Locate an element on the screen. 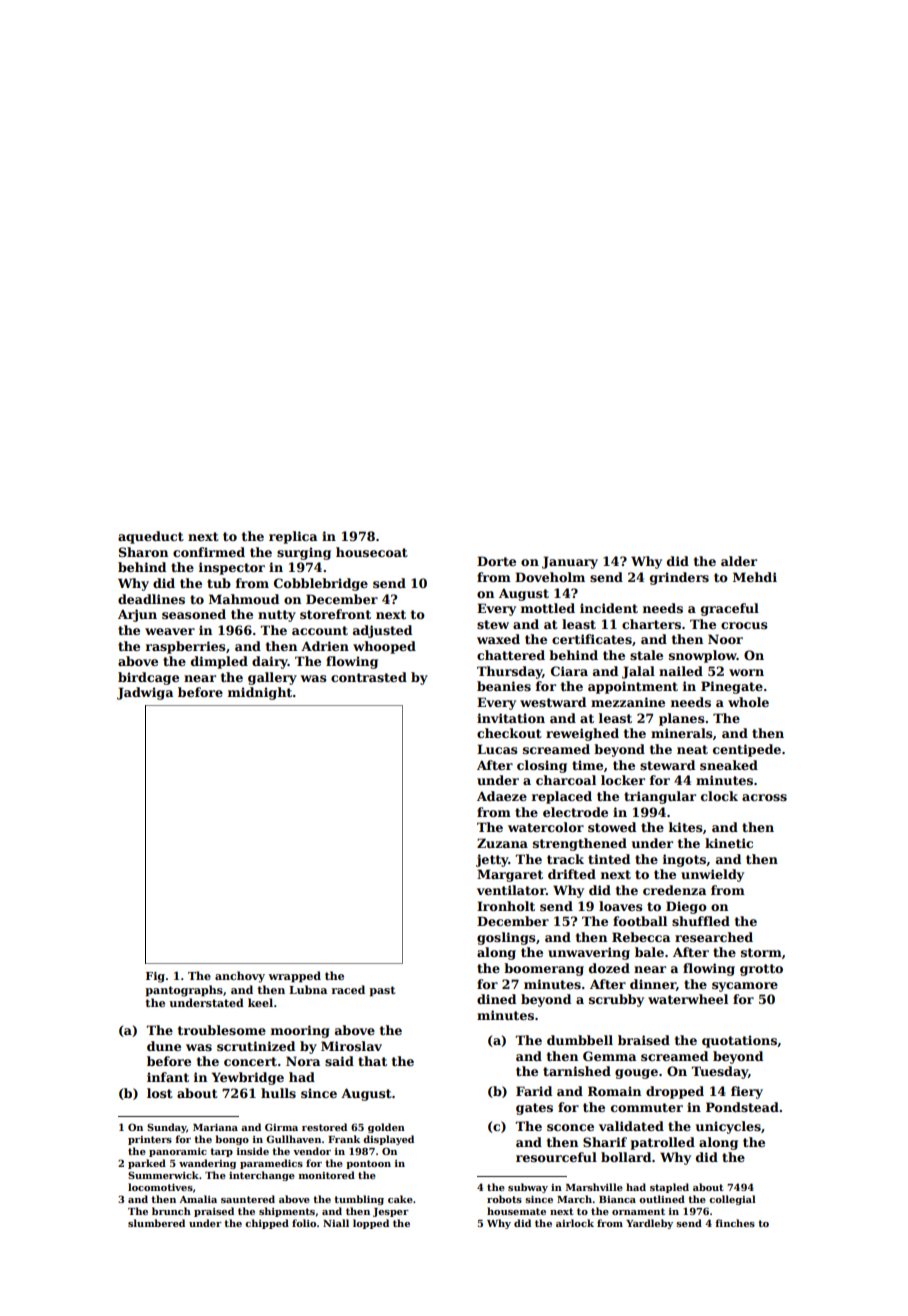 The width and height of the screenshot is (908, 1316). anchovy is located at coordinates (240, 977).
